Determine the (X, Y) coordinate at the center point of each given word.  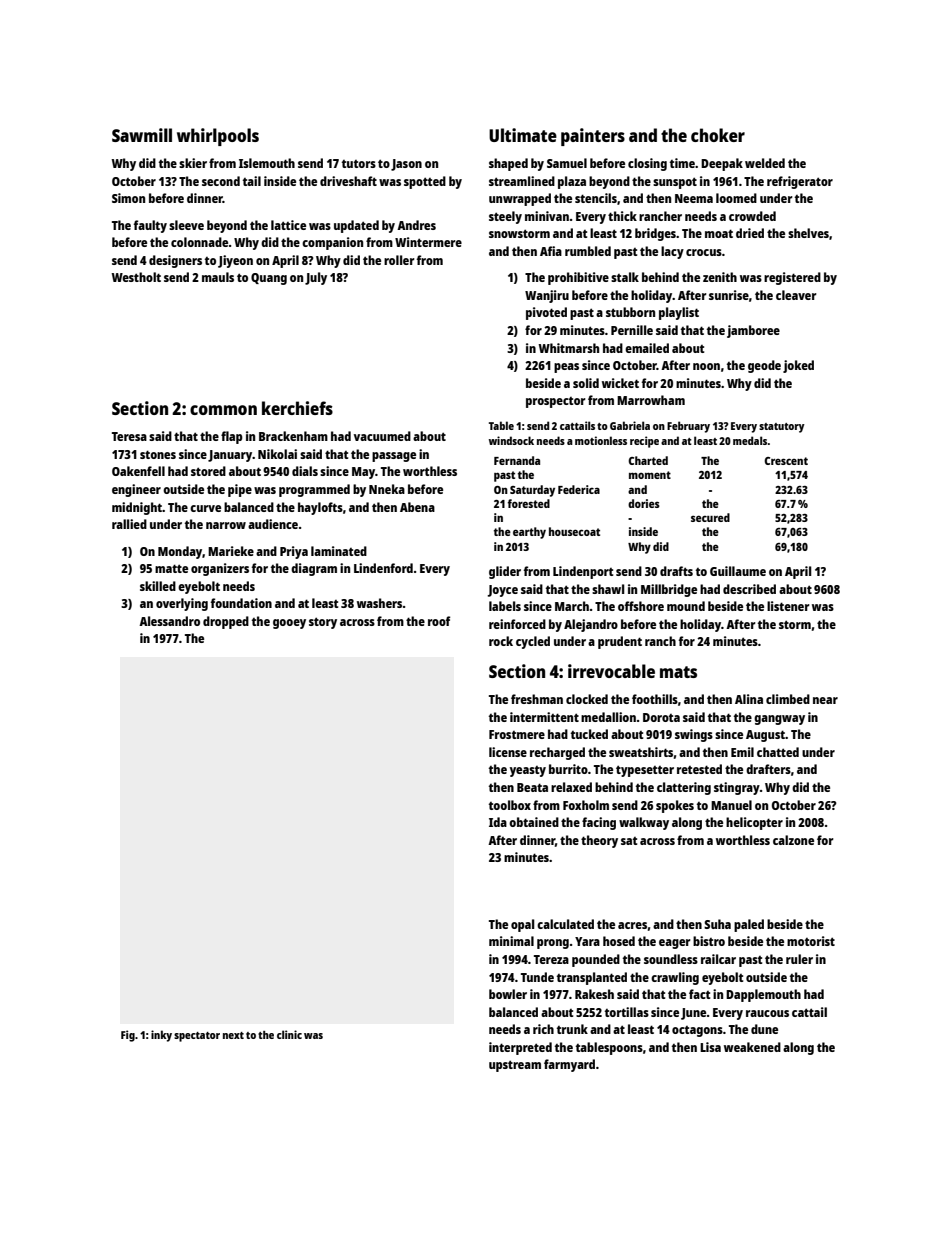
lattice (288, 225)
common (223, 410)
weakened (752, 1047)
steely (505, 217)
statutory (782, 428)
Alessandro (169, 621)
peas (566, 368)
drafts (676, 571)
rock (501, 641)
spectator (197, 1037)
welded (765, 163)
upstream (515, 1066)
